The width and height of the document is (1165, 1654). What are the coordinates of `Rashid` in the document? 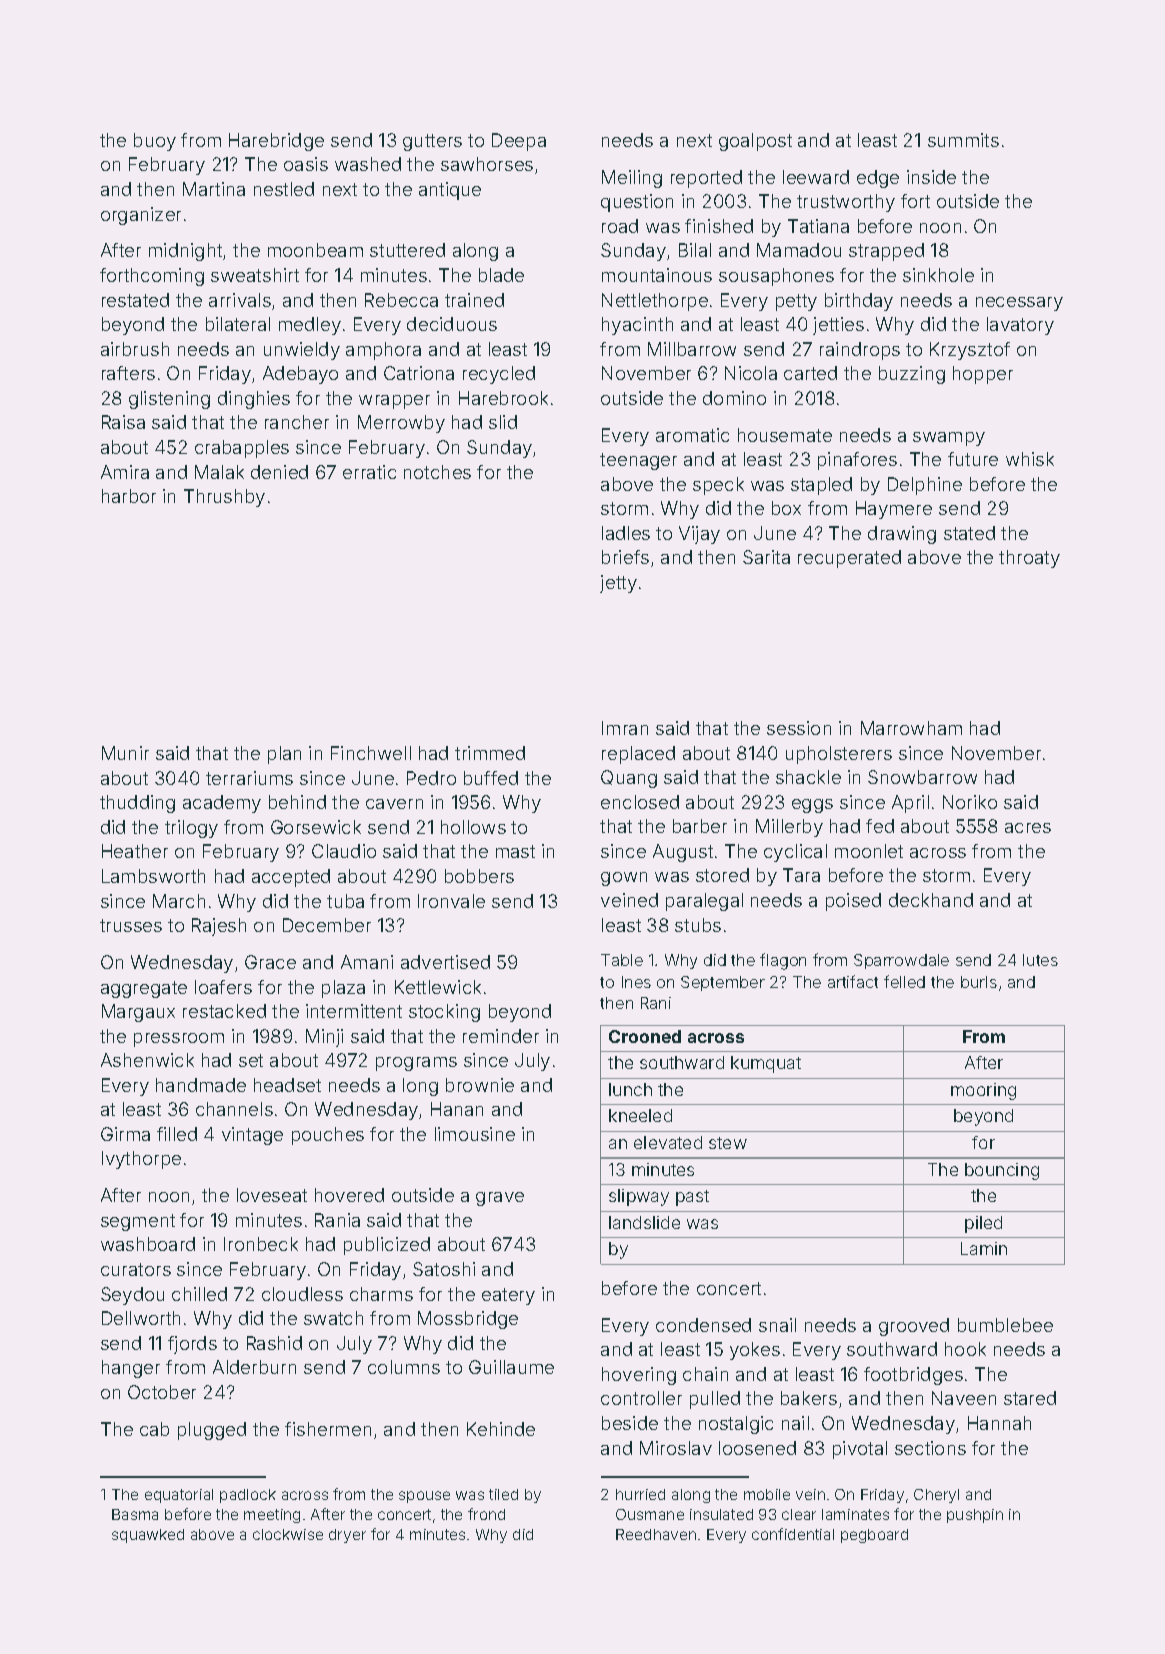 It's located at (274, 1343).
